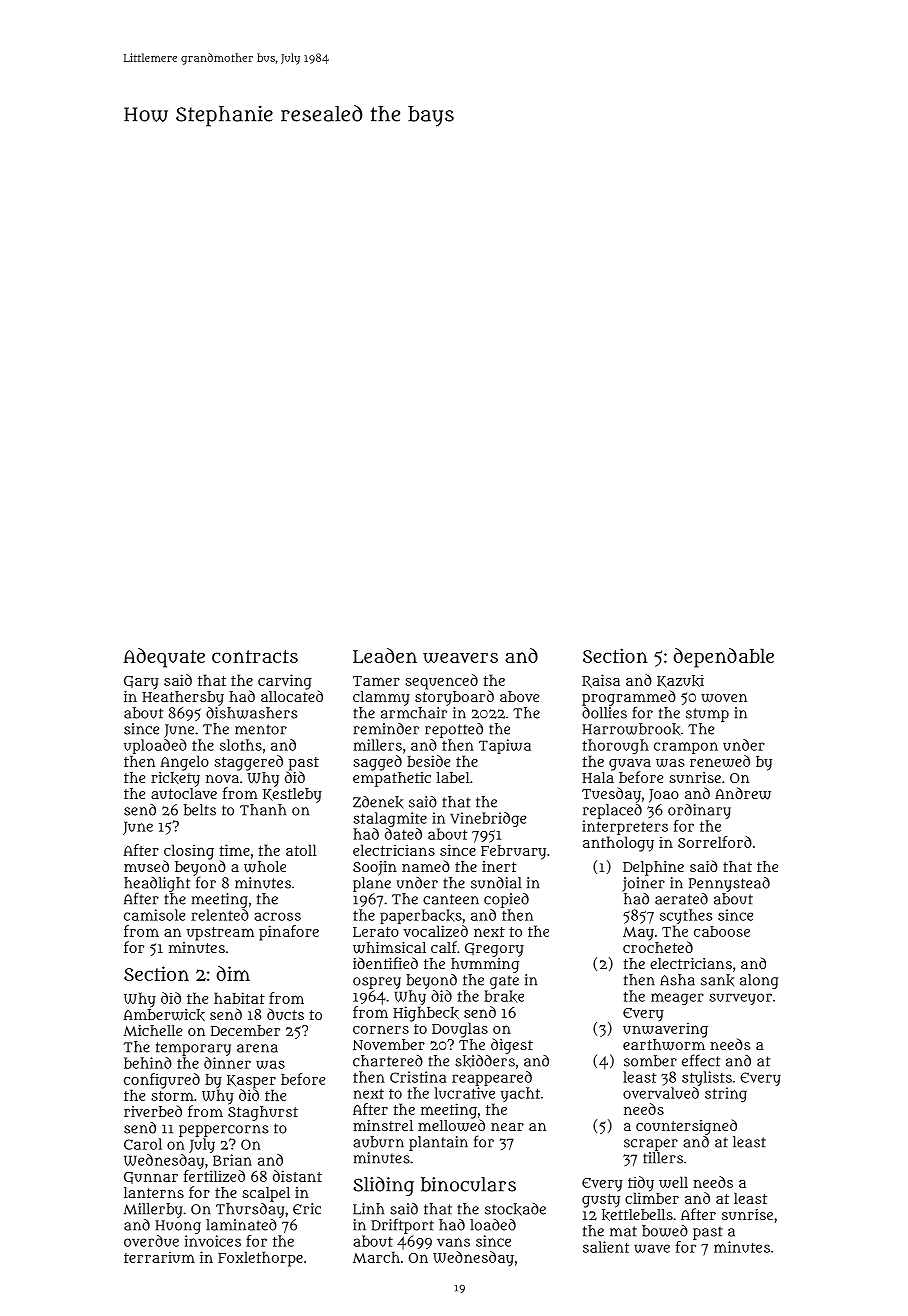 This screenshot has width=908, height=1316. Describe the element at coordinates (159, 1257) in the screenshot. I see `terrarium` at that location.
